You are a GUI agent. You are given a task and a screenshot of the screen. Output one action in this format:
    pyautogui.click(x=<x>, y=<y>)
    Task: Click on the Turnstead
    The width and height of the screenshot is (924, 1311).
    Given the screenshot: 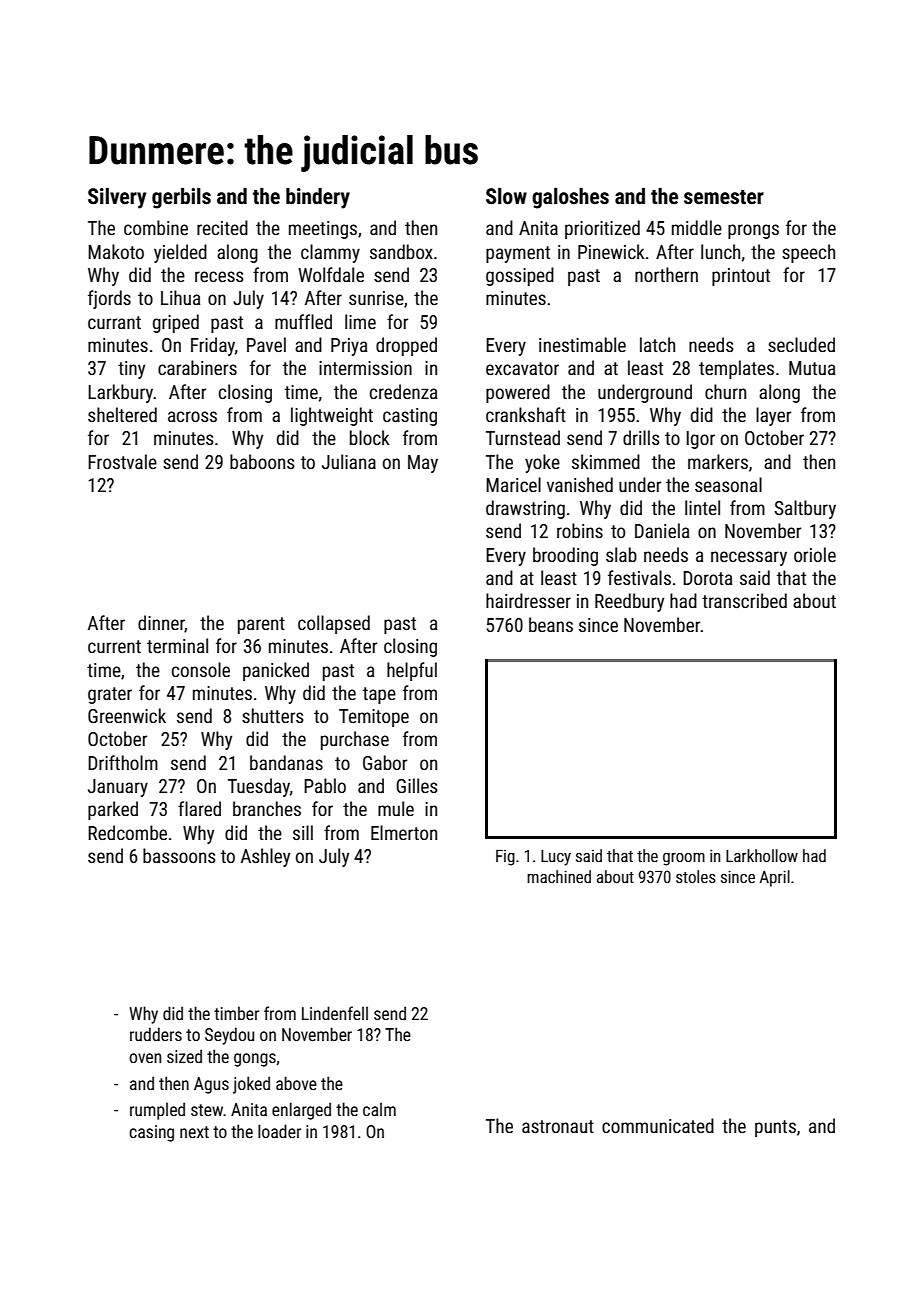 What is the action you would take?
    pyautogui.click(x=523, y=437)
